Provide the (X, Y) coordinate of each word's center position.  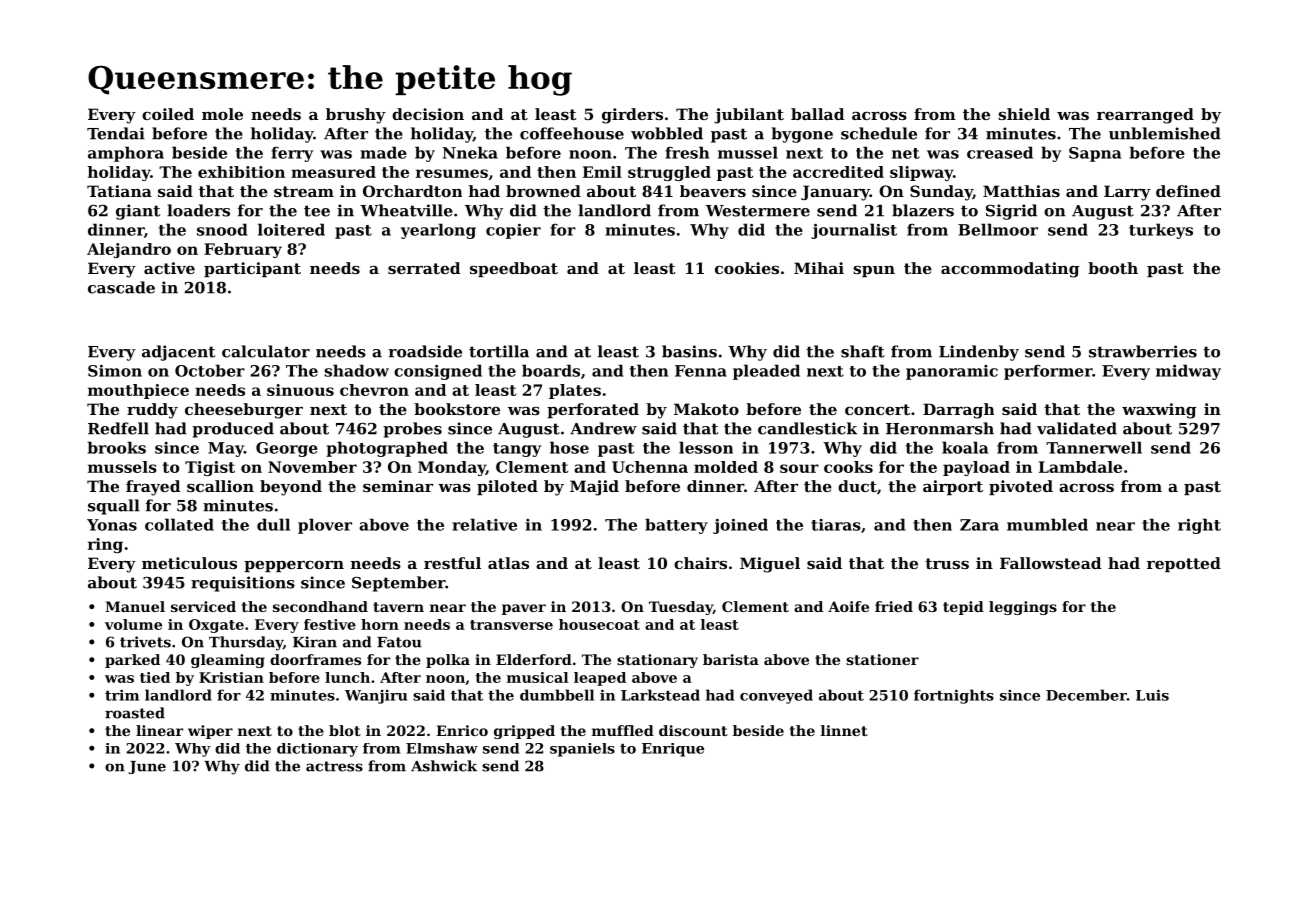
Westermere (758, 211)
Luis (1152, 695)
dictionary (317, 750)
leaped (600, 679)
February (243, 250)
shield (1024, 114)
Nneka (470, 152)
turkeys (1161, 231)
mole (222, 114)
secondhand (320, 606)
